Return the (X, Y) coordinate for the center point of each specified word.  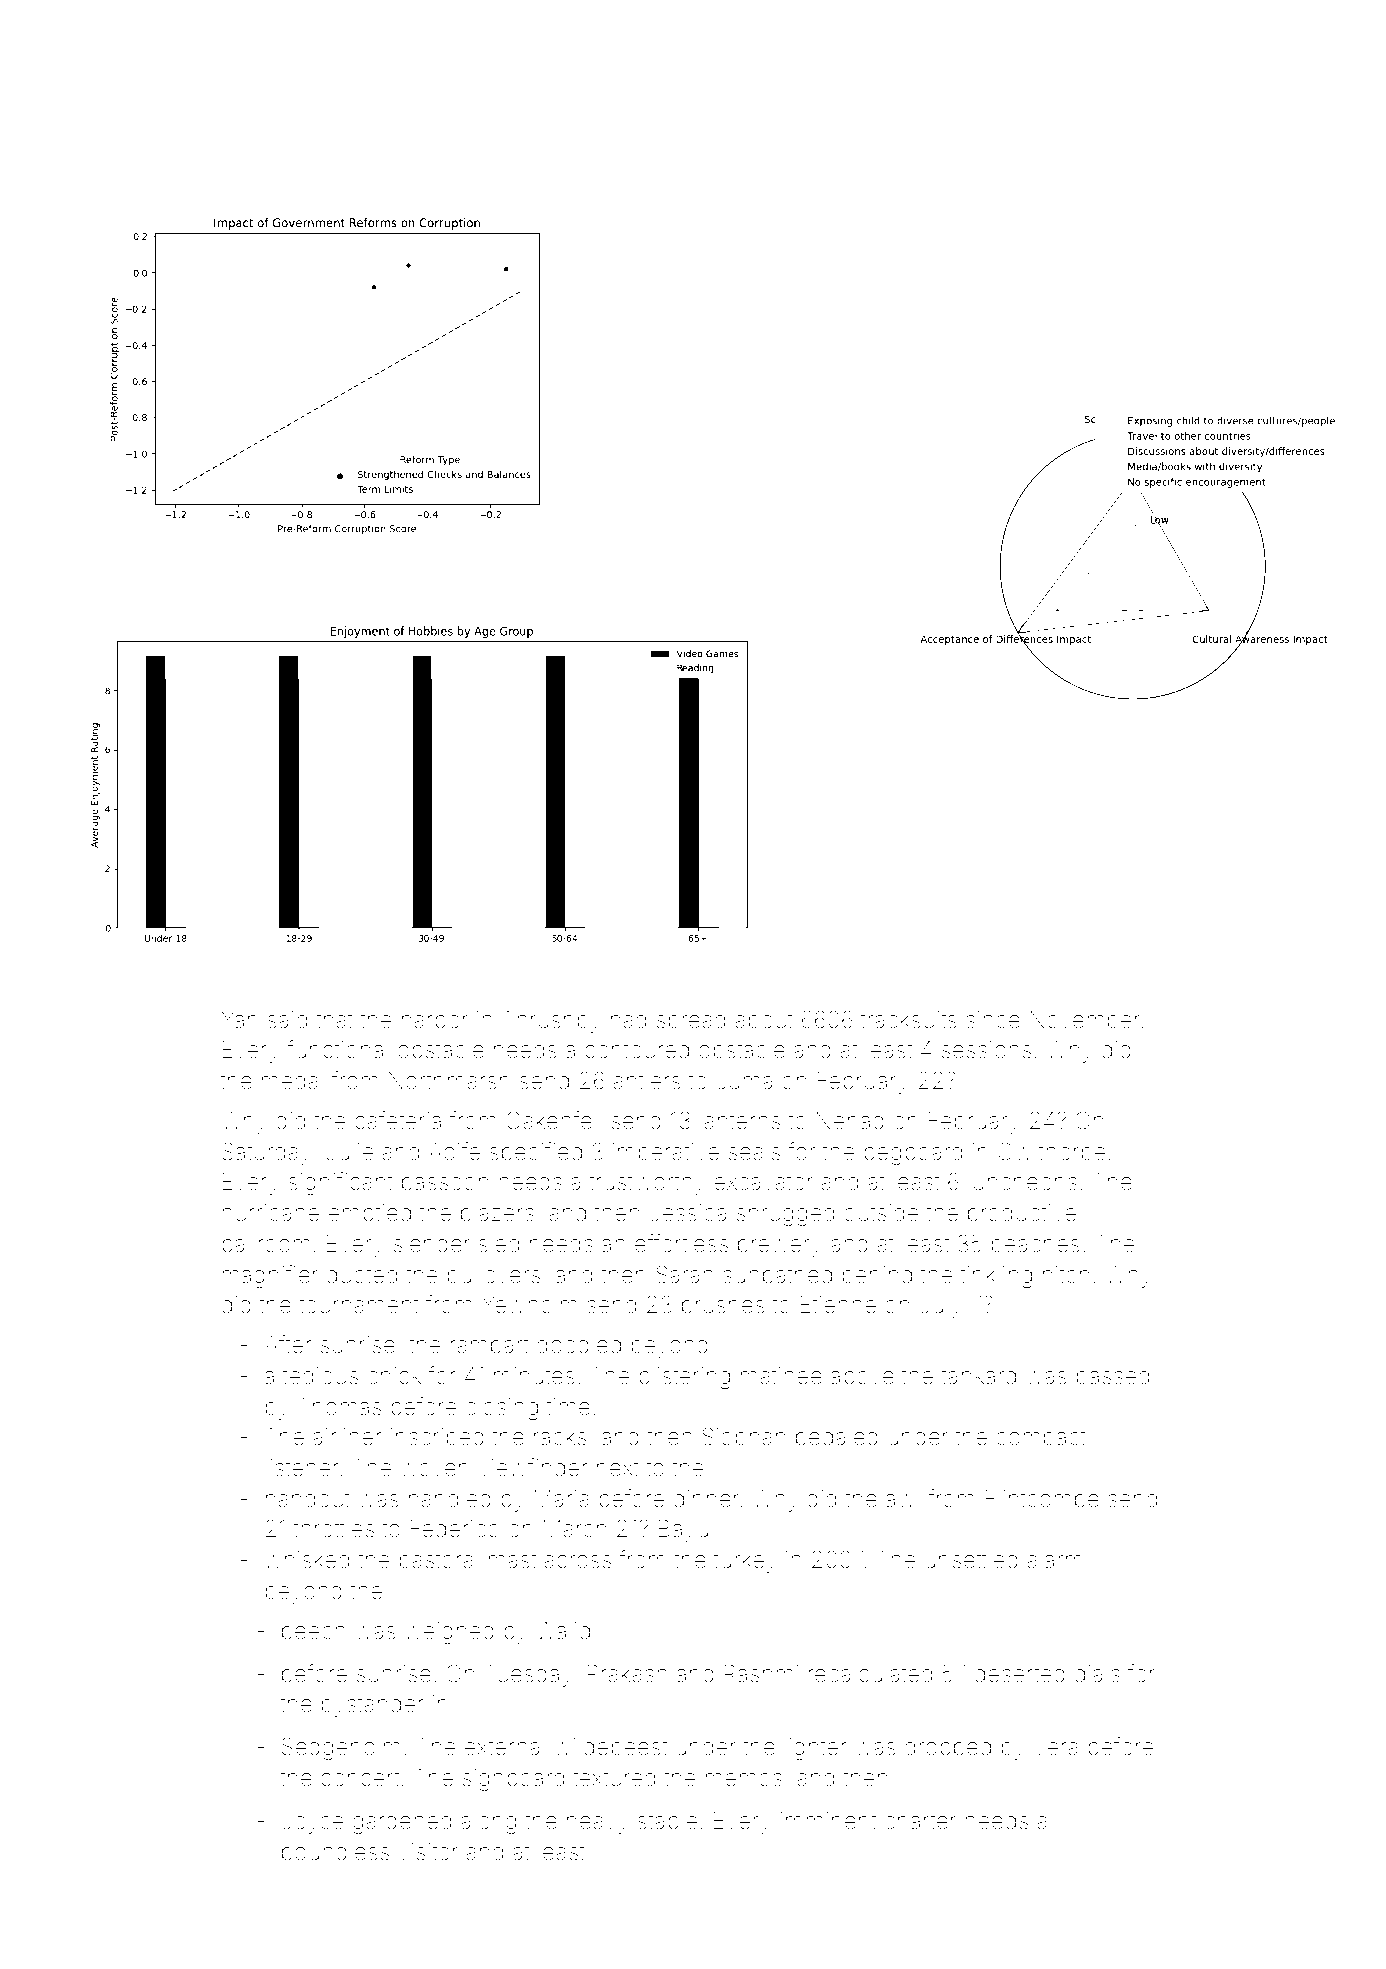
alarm (1055, 1560)
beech (313, 1631)
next (618, 1468)
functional (337, 1049)
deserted (1020, 1674)
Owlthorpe (1052, 1153)
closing (502, 1409)
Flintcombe (1042, 1499)
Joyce (313, 1823)
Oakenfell (553, 1120)
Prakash (627, 1674)
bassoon (445, 1182)
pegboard (913, 1154)
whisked (307, 1560)
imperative (666, 1154)
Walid (563, 1631)
